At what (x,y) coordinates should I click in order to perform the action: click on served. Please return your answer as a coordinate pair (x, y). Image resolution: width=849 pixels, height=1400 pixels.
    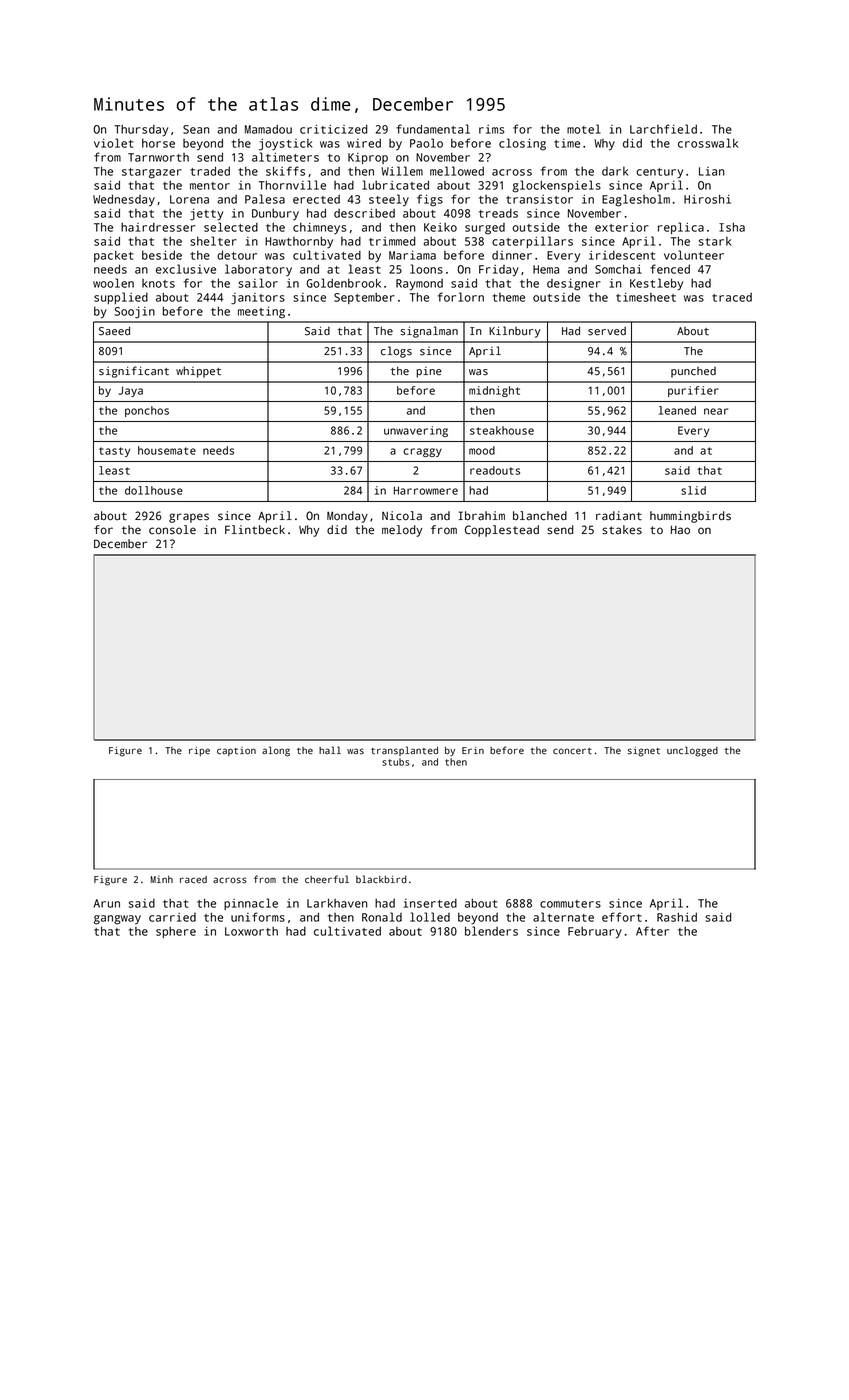
    Looking at the image, I should click on (607, 331).
